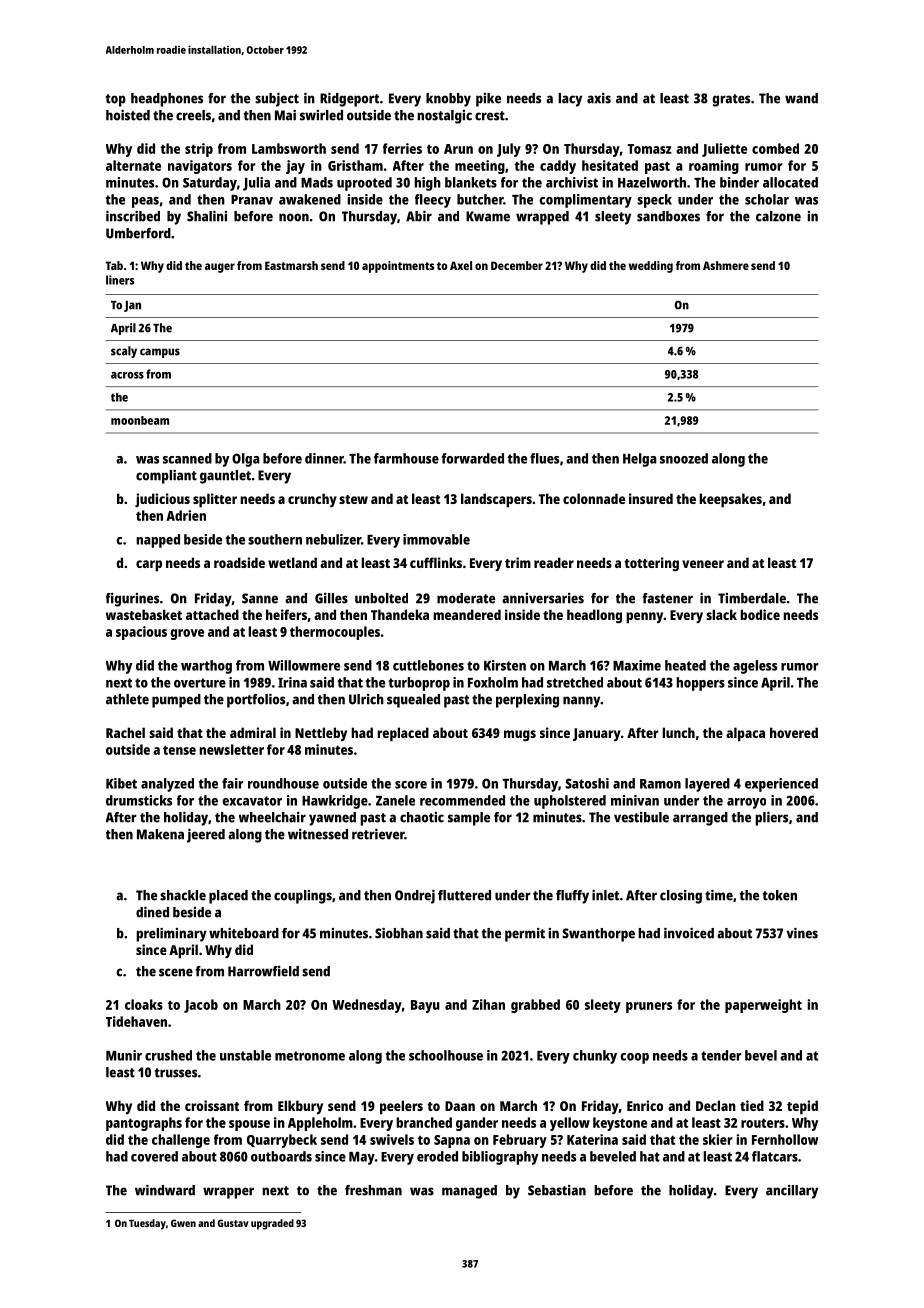 The height and width of the screenshot is (1308, 924). I want to click on butcher, so click(480, 199).
